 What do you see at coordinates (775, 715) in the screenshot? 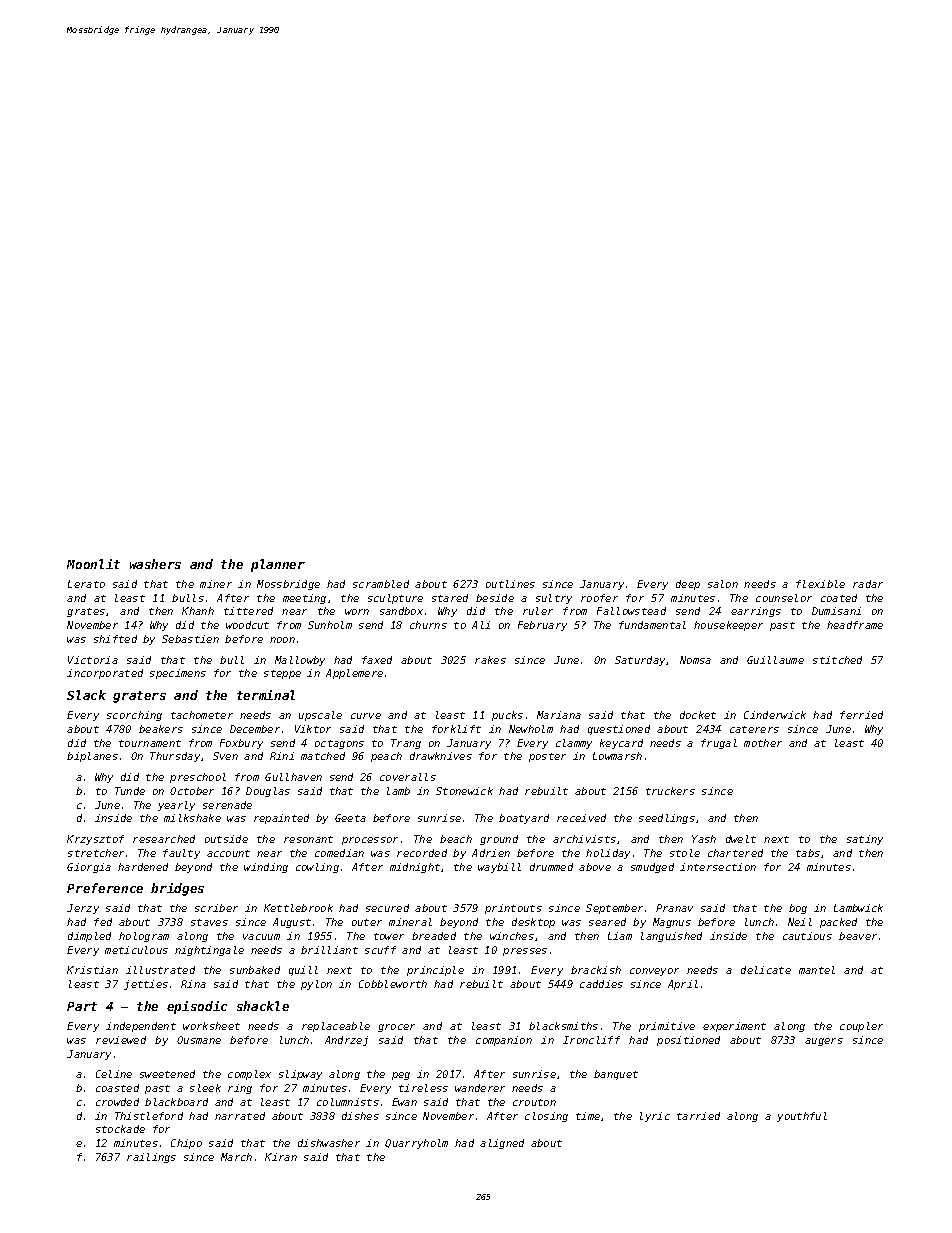
I see `Cinderwick` at bounding box center [775, 715].
